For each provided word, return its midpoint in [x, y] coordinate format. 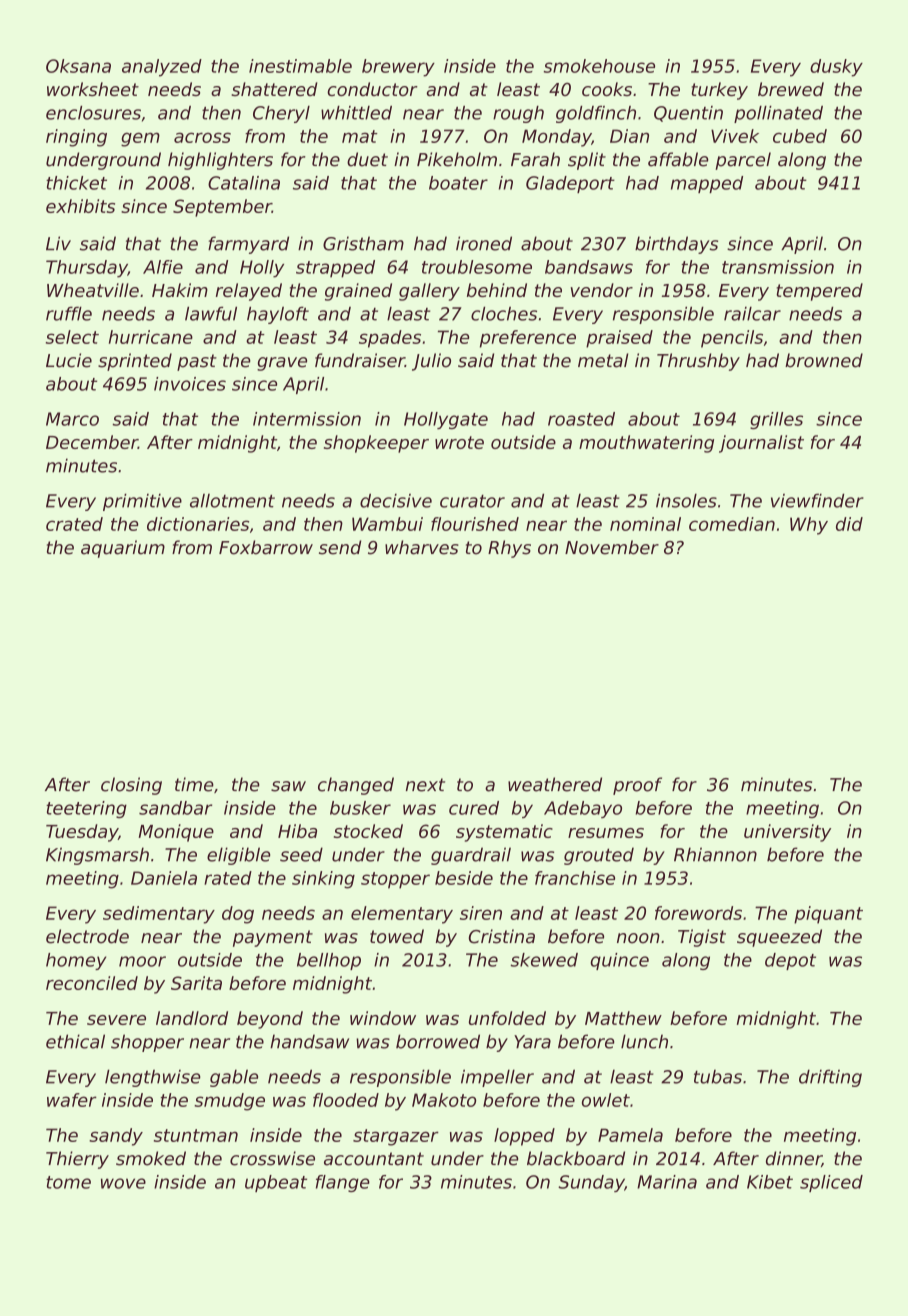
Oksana [78, 66]
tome [68, 1182]
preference [528, 339]
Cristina [502, 936]
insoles [686, 501]
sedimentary [159, 915]
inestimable [300, 66]
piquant [828, 915]
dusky [836, 68]
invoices [190, 384]
